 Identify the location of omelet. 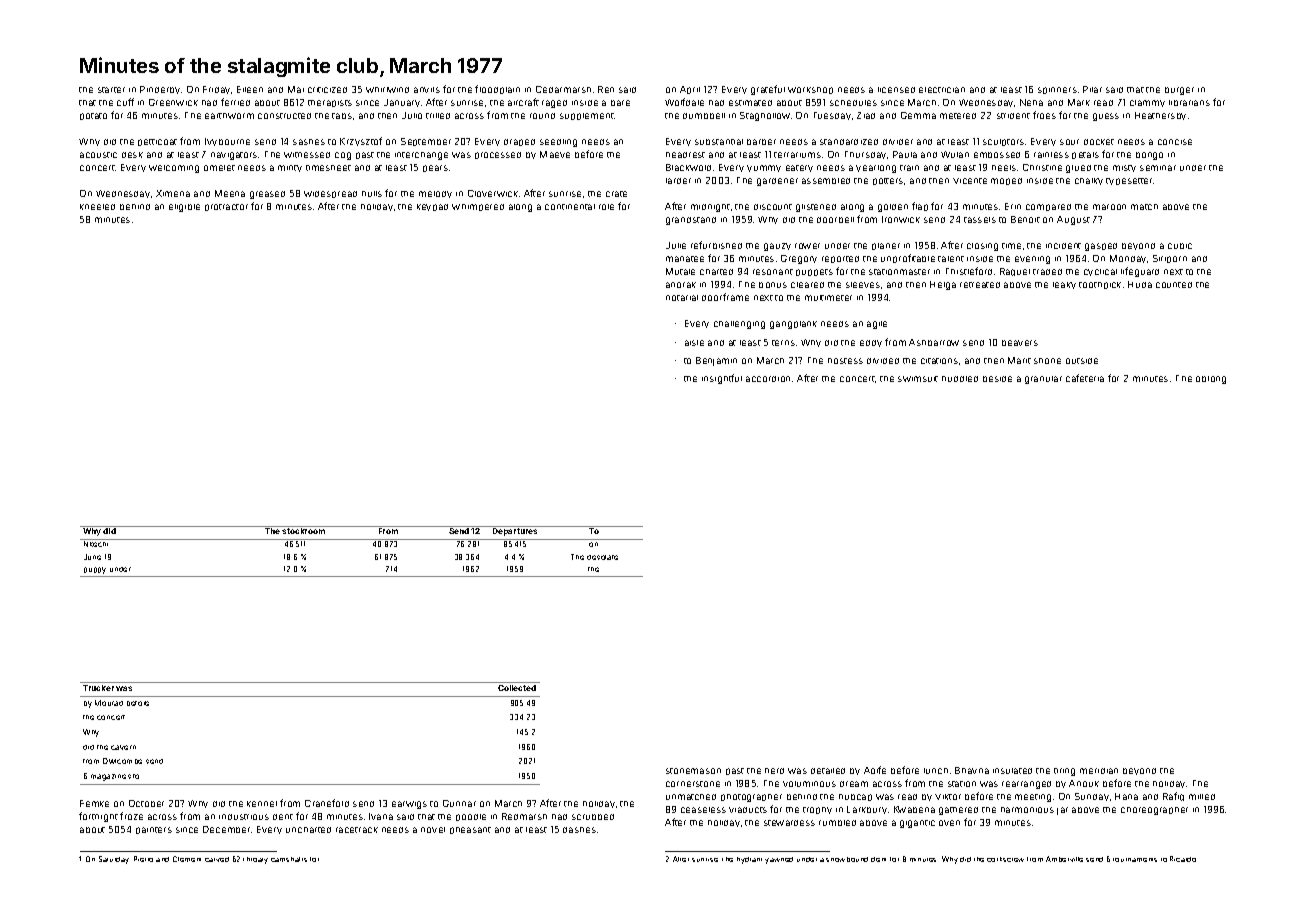
(219, 168).
